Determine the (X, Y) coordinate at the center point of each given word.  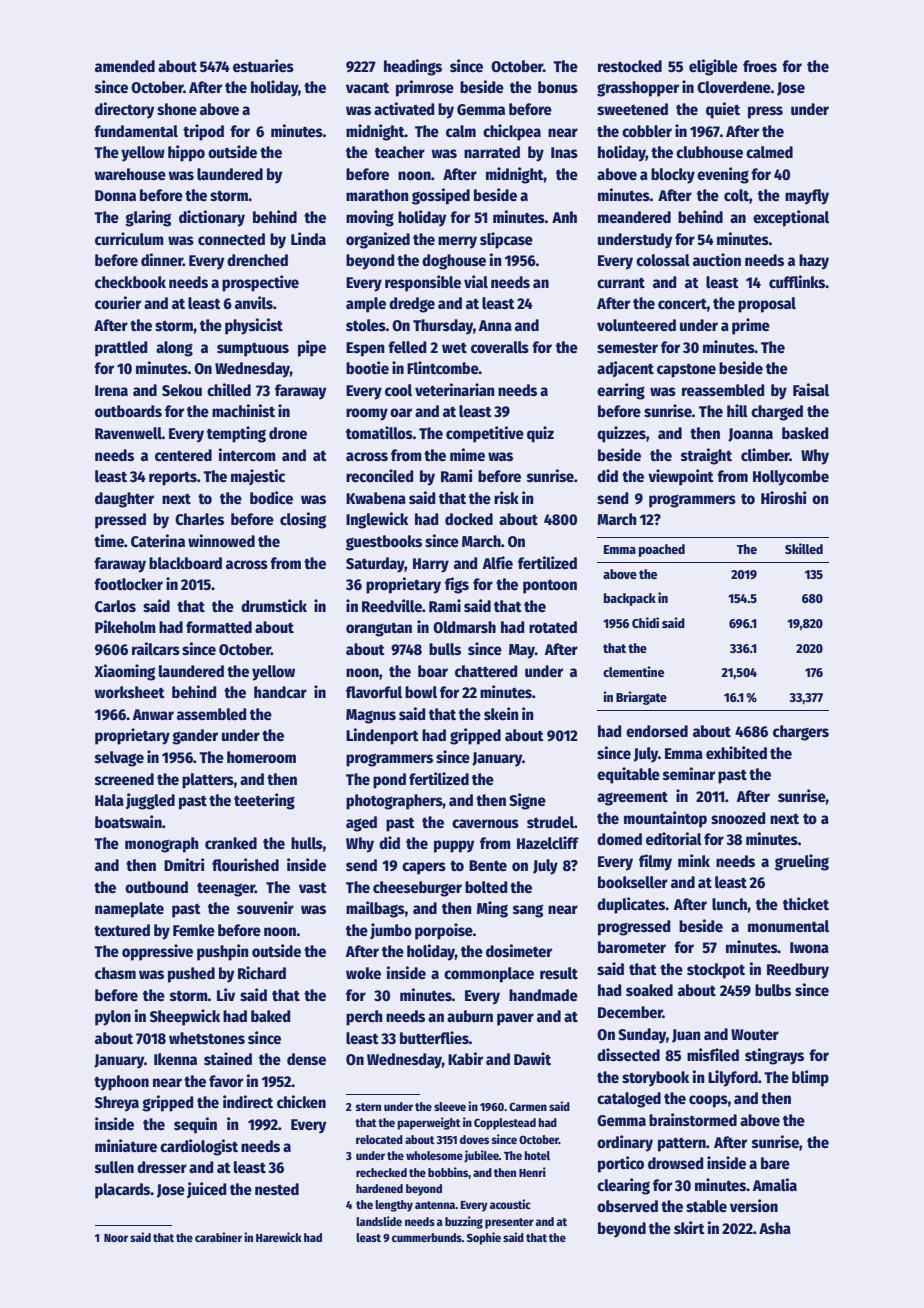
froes (760, 66)
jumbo (391, 931)
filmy (655, 862)
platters (208, 781)
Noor (116, 1238)
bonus (558, 87)
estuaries (263, 65)
